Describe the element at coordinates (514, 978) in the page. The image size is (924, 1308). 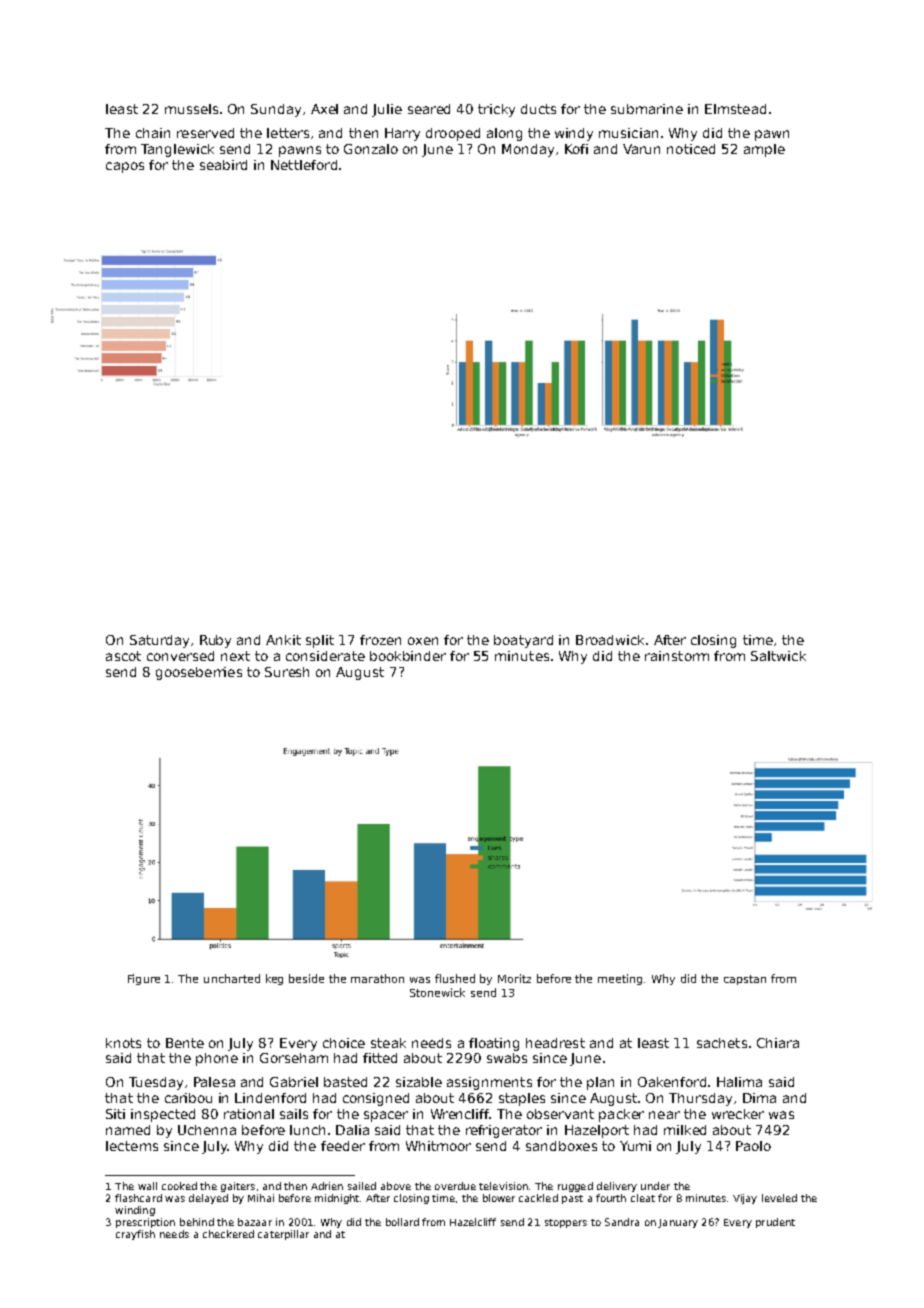
I see `Moritz` at that location.
